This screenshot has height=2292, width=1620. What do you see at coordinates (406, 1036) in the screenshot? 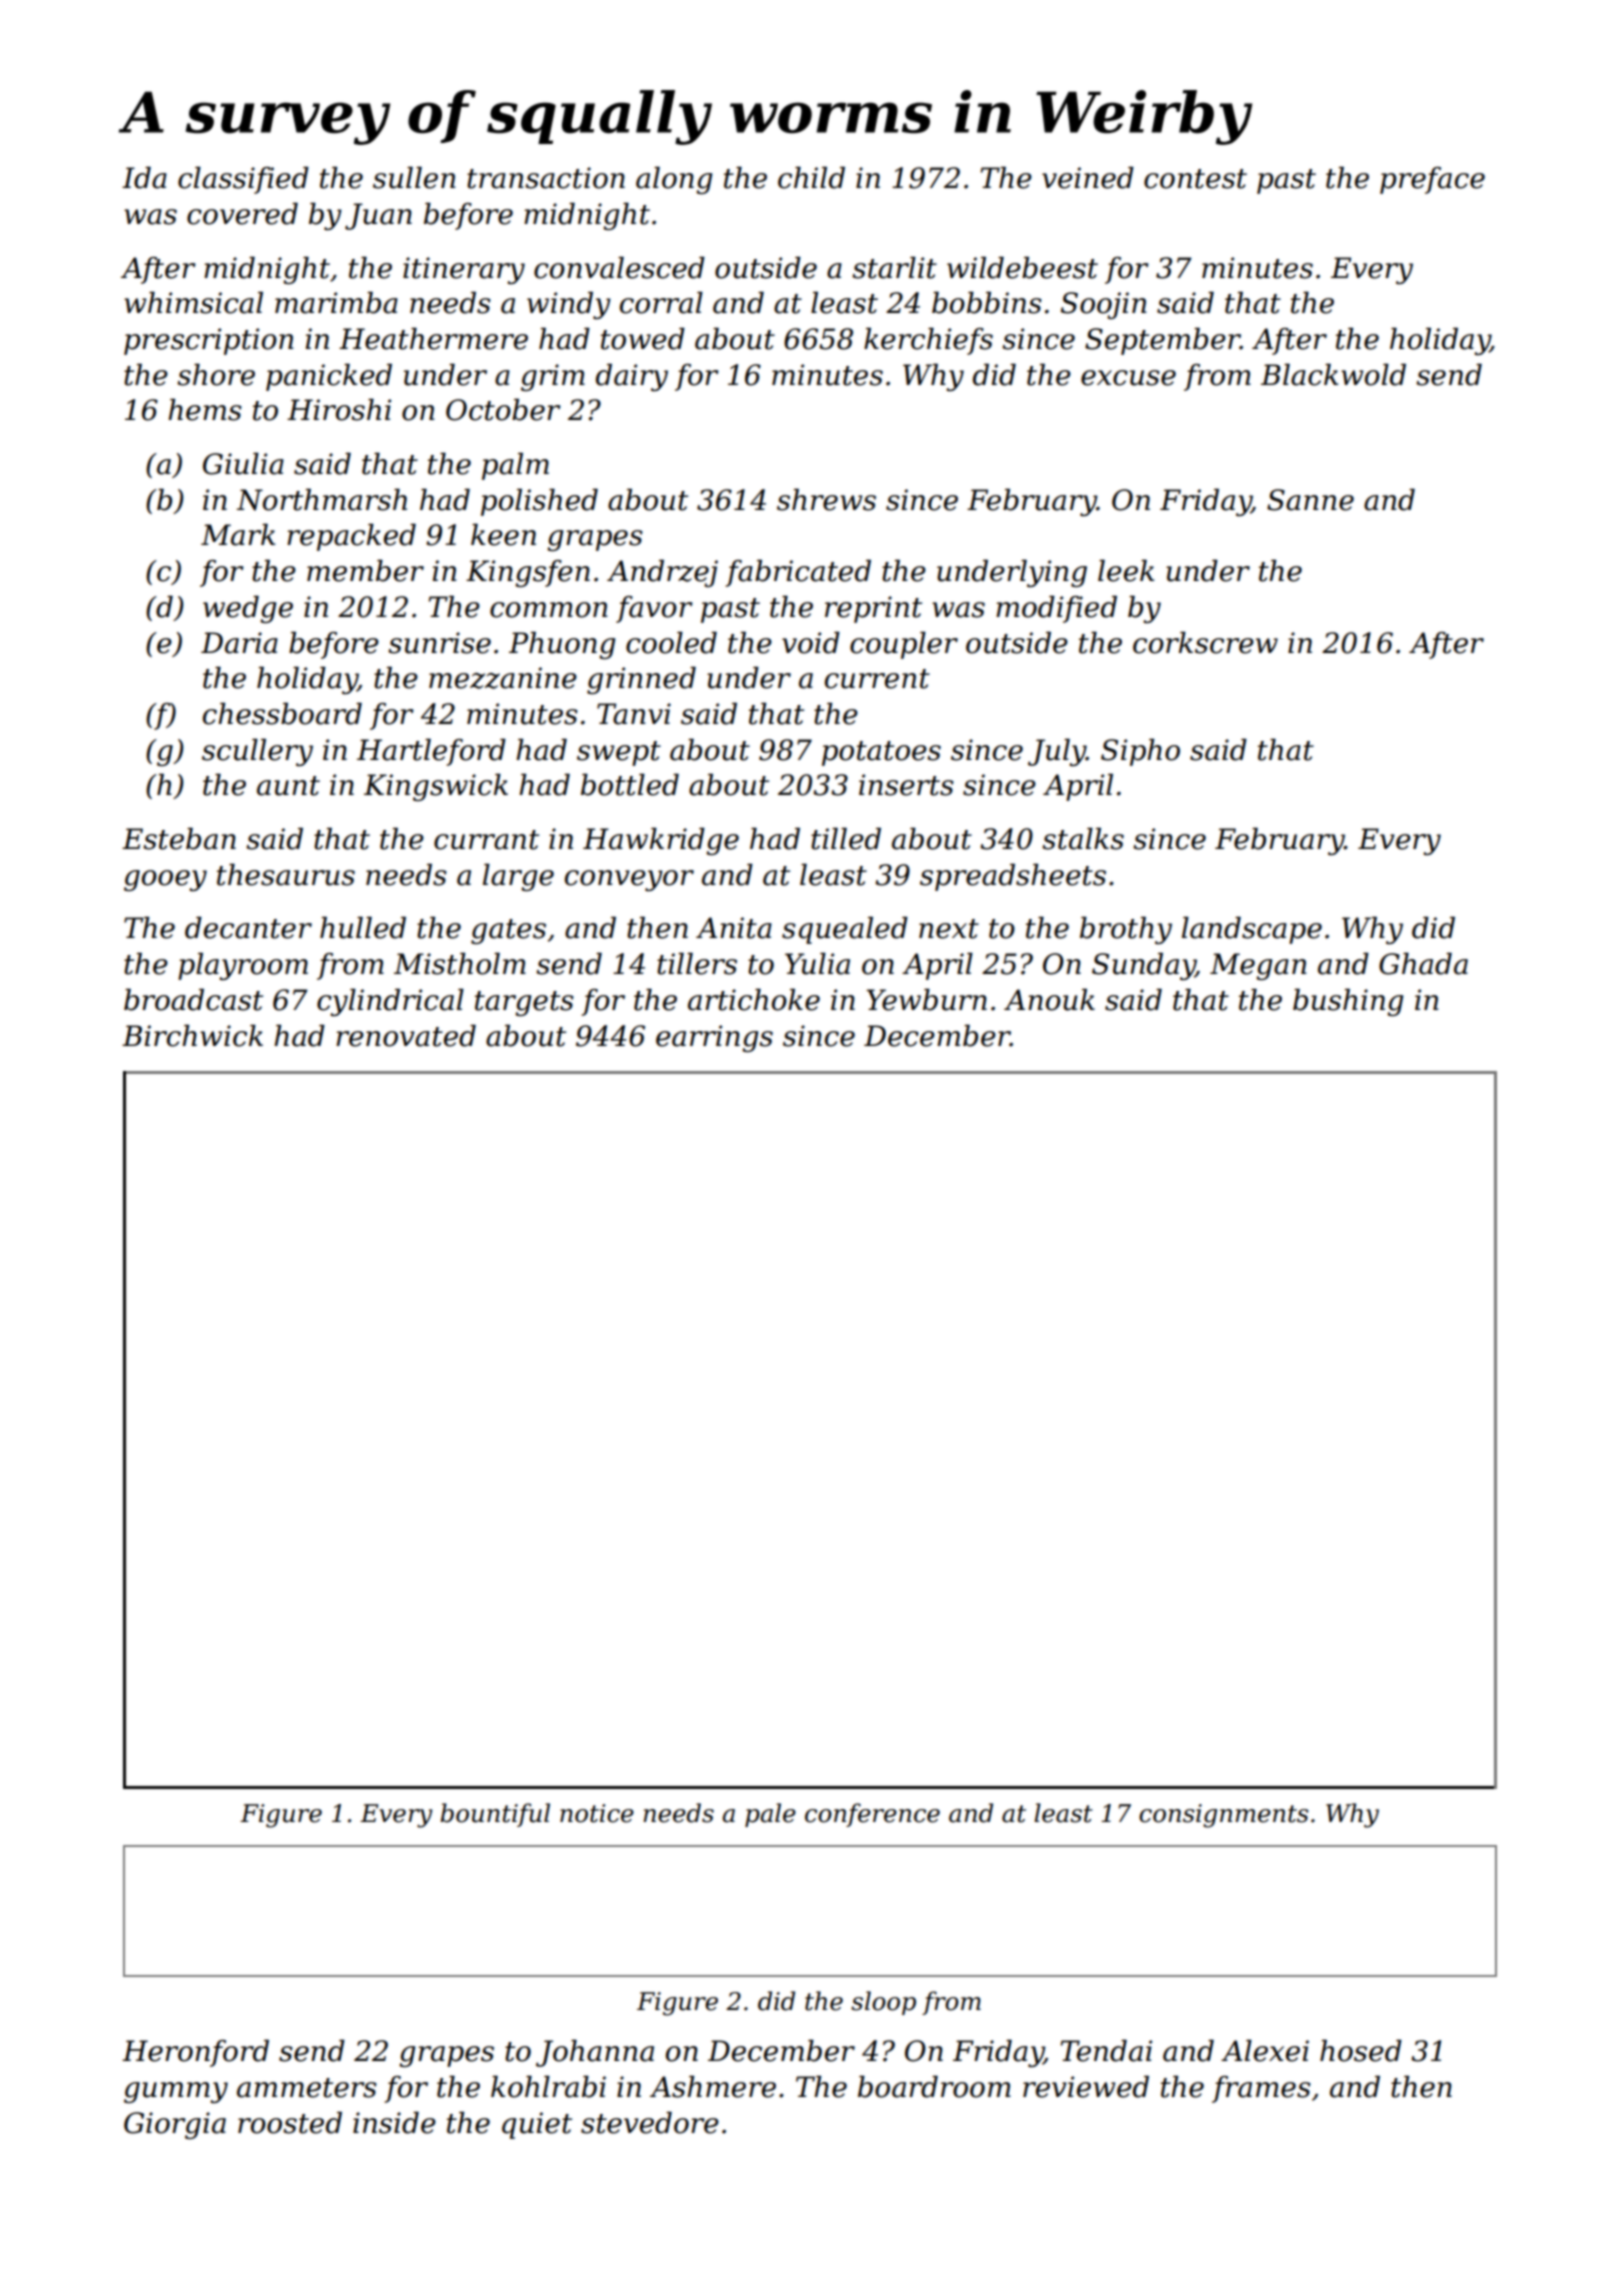
I see `renovated` at bounding box center [406, 1036].
